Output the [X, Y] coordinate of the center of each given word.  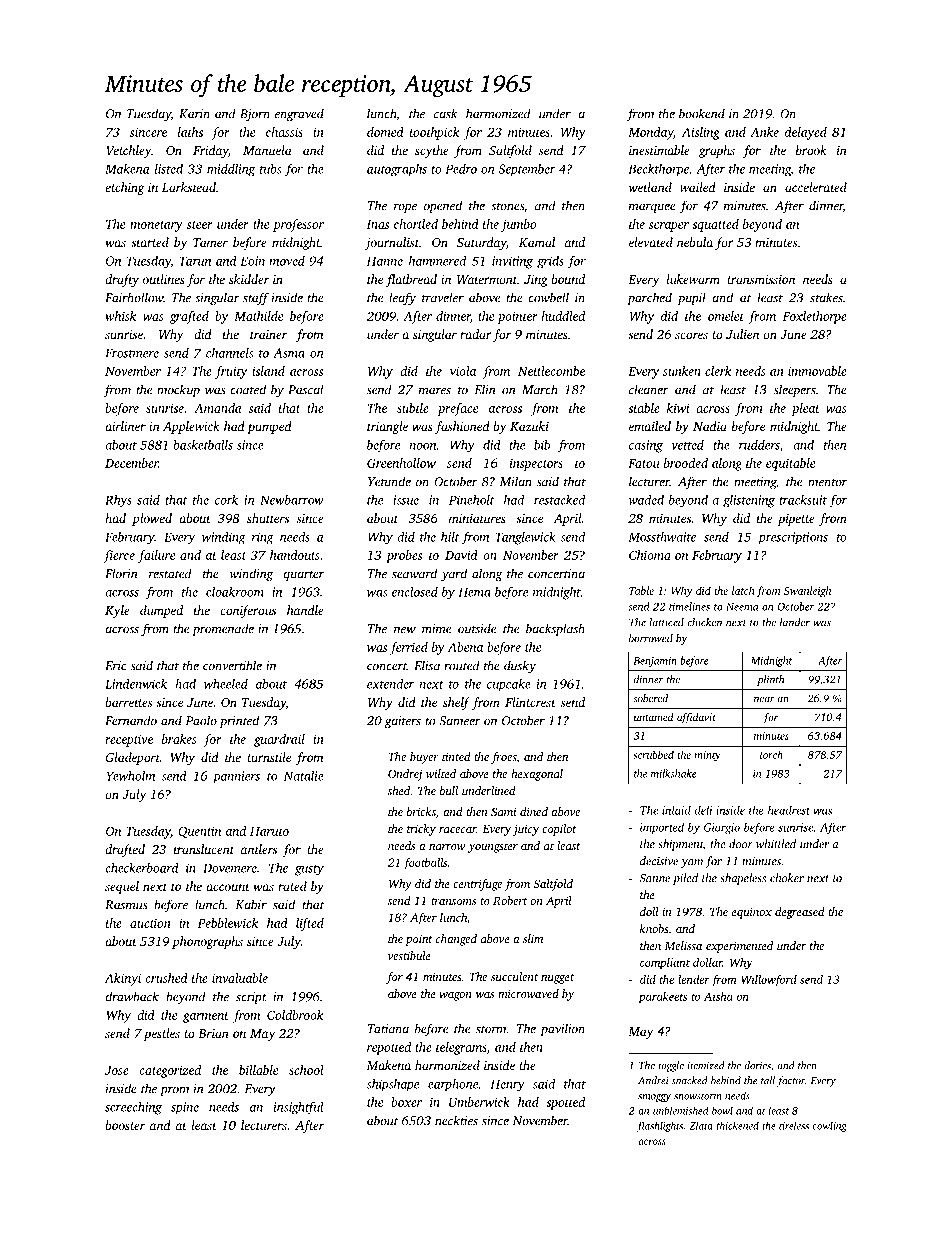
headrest [789, 810]
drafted [125, 850]
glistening [749, 501]
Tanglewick [525, 538]
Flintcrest [530, 702]
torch [771, 754]
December [132, 463]
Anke [764, 132]
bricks [421, 811]
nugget [557, 979]
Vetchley [128, 151]
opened [443, 206]
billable [258, 1070]
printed [239, 721]
